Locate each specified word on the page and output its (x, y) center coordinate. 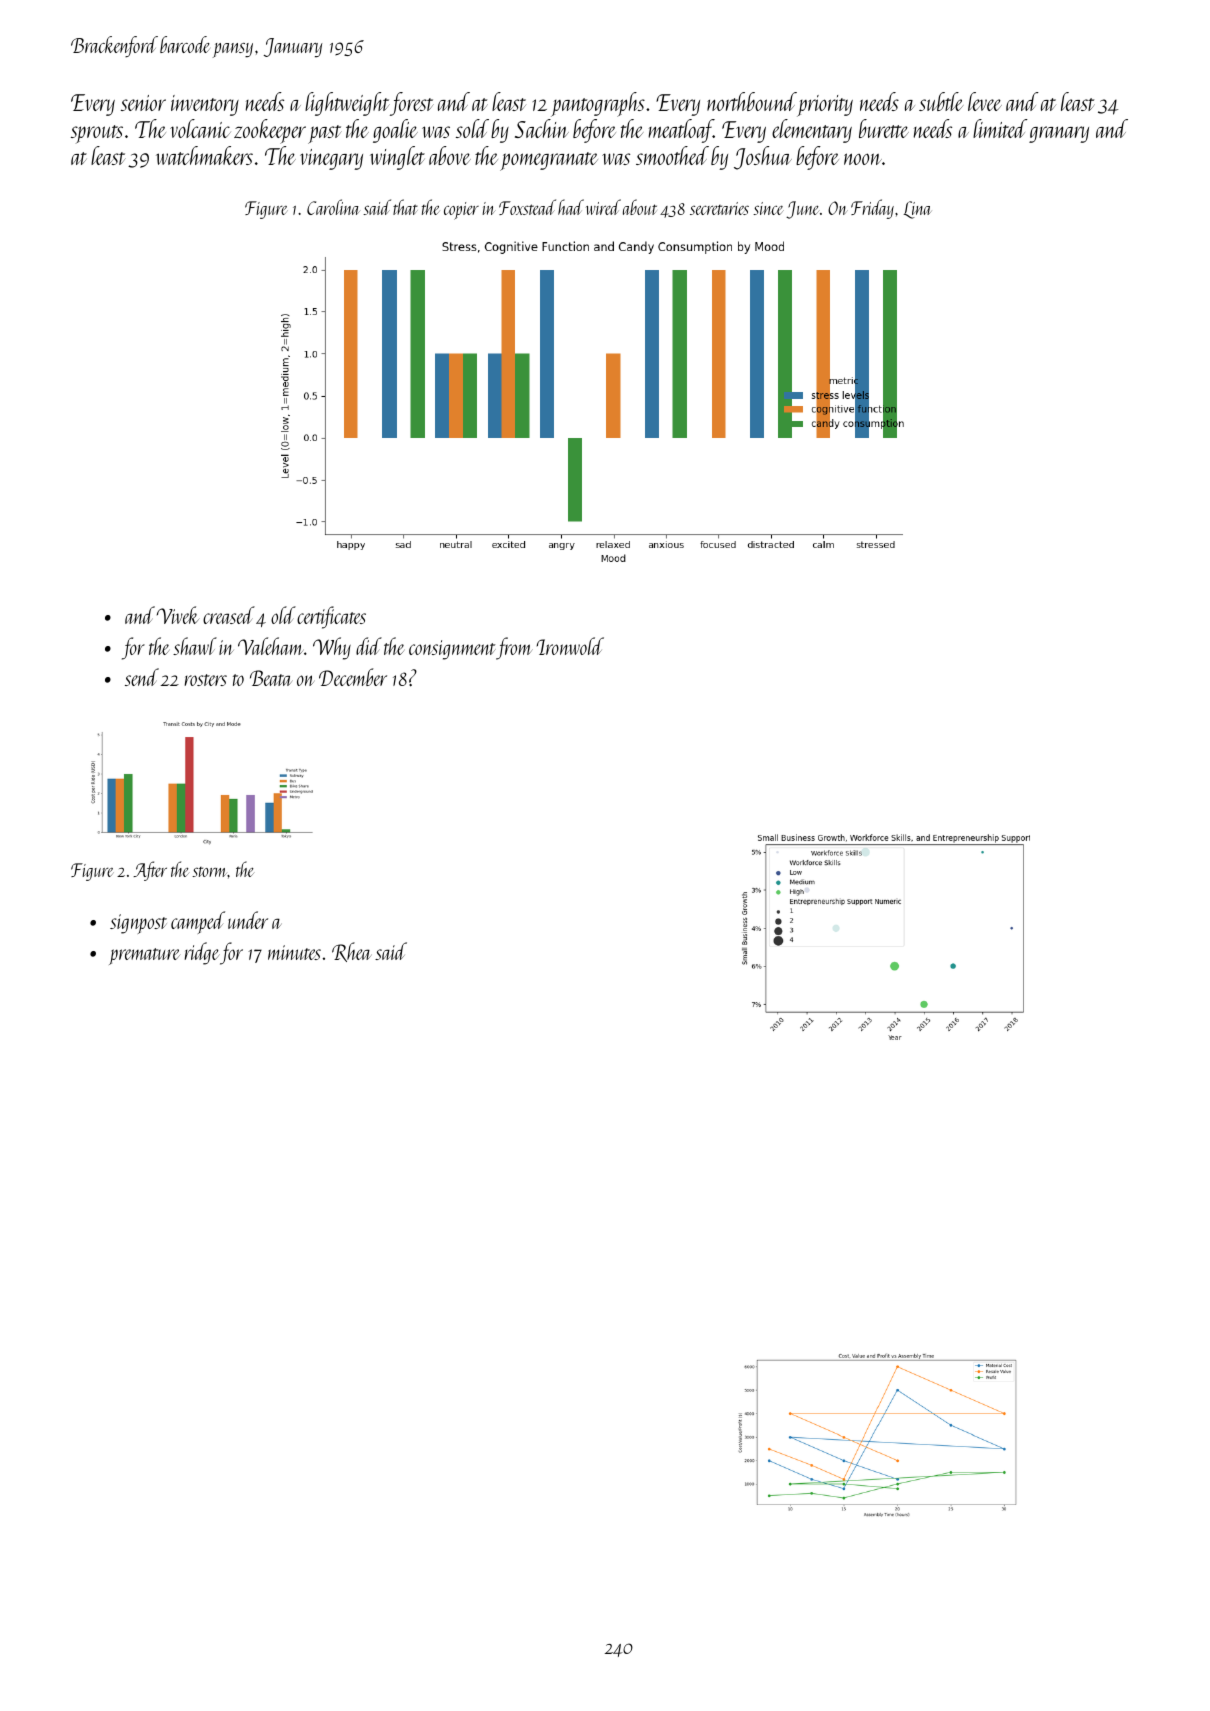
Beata (271, 678)
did (369, 646)
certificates (331, 617)
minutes (294, 952)
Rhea (351, 952)
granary (1059, 134)
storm (210, 872)
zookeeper (270, 131)
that (405, 207)
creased (229, 615)
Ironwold (570, 646)
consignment (452, 650)
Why (332, 648)
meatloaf (681, 131)
